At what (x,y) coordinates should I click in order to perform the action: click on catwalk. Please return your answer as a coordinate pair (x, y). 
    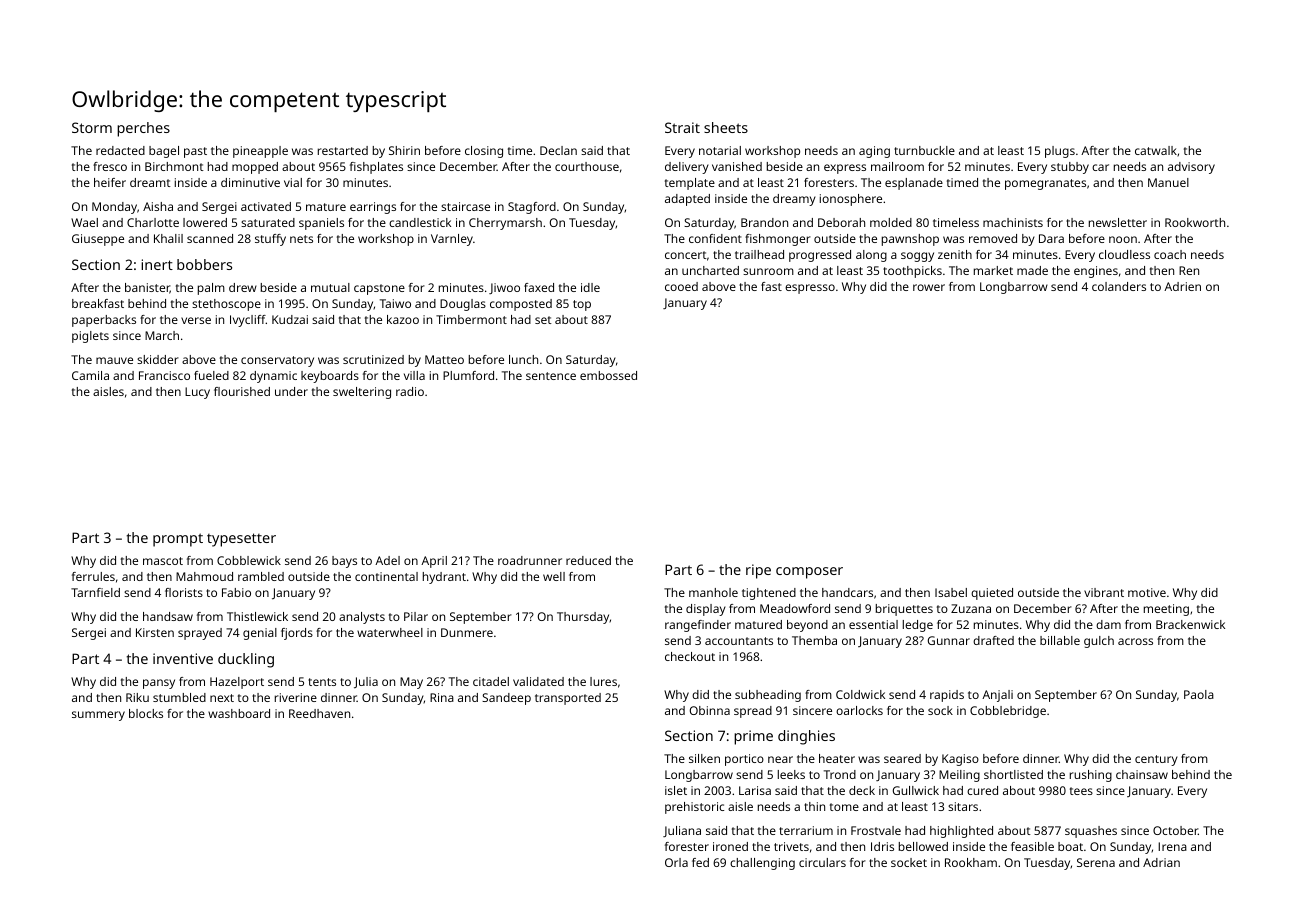
    Looking at the image, I should click on (1156, 150).
